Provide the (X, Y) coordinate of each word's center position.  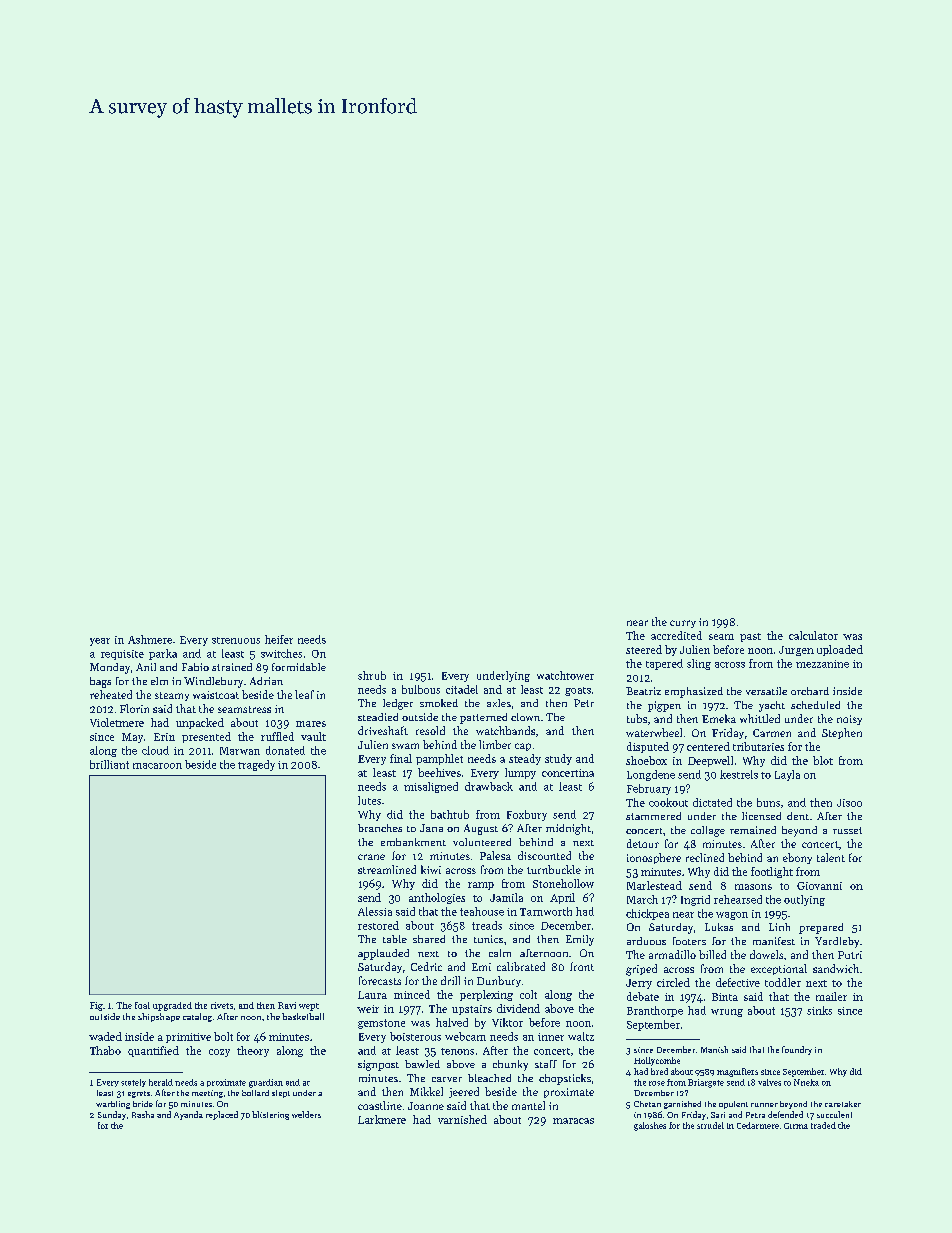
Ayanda (188, 1115)
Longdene (651, 775)
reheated (111, 694)
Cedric (426, 966)
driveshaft (383, 730)
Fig (96, 1006)
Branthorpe (655, 1011)
